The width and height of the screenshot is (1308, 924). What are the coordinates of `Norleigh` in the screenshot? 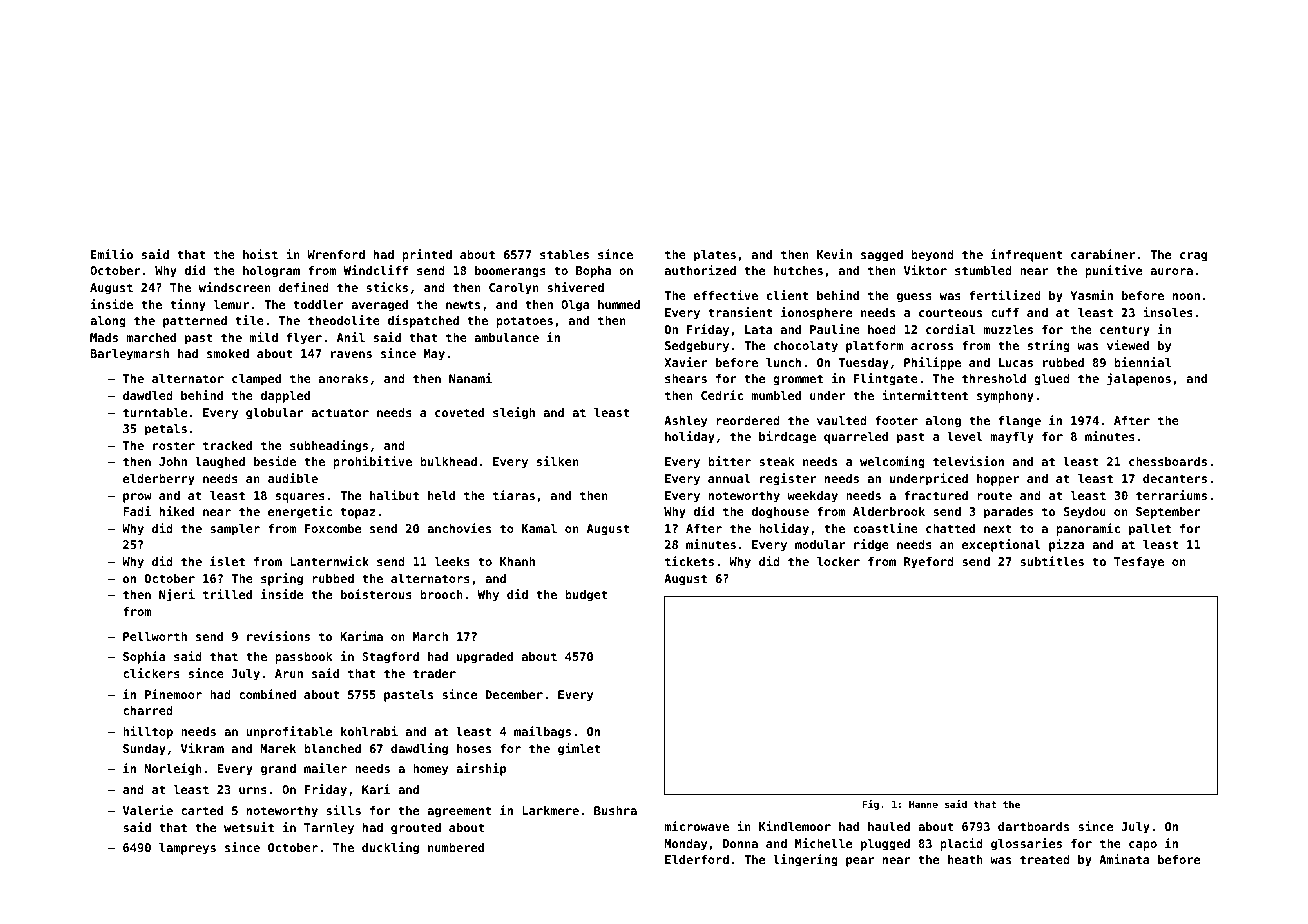 It's located at (173, 769).
